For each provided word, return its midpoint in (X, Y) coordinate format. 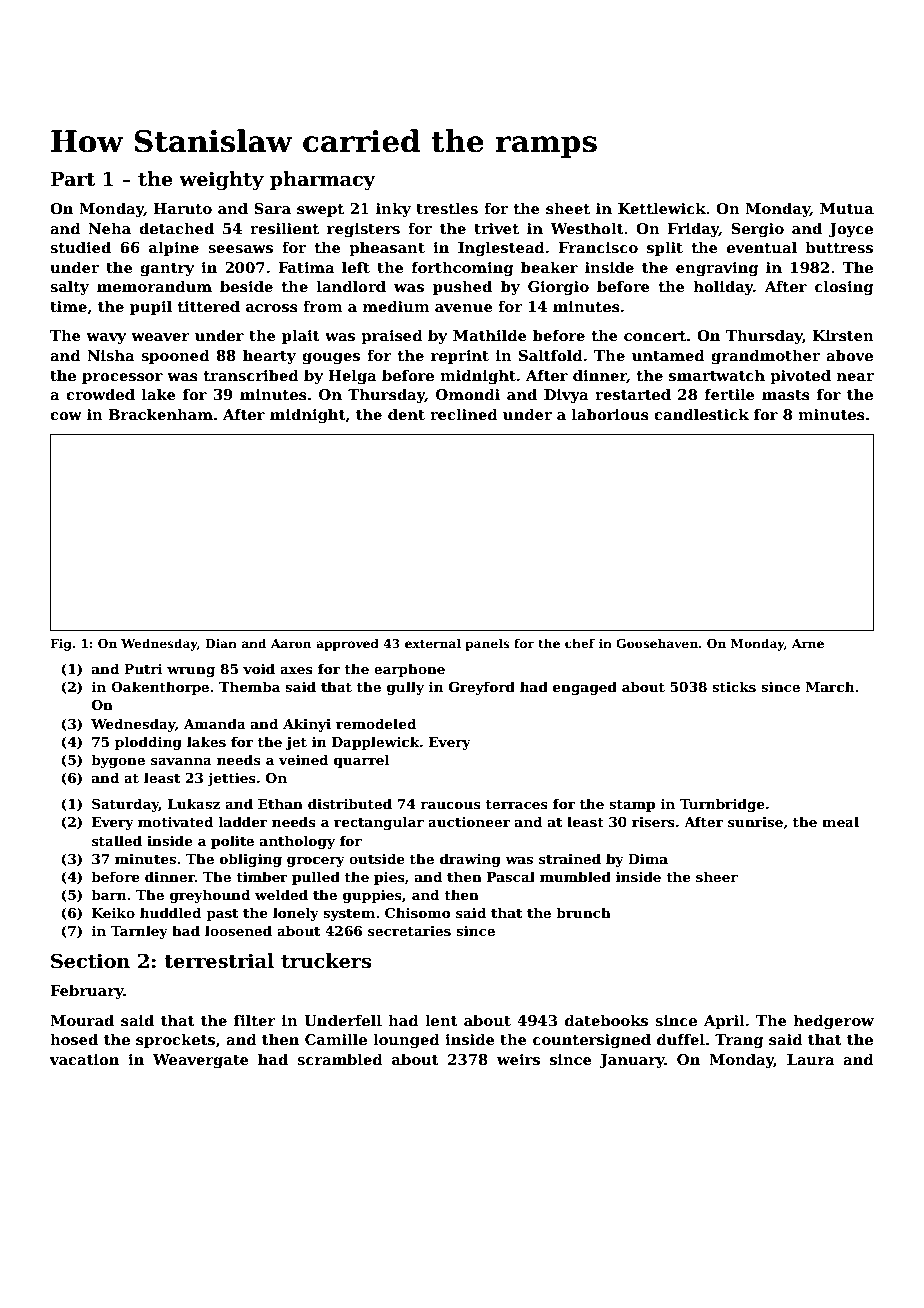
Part (73, 179)
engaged (585, 688)
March (830, 686)
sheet (568, 208)
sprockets (175, 1040)
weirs (518, 1059)
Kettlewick (662, 208)
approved (347, 644)
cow (66, 416)
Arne (808, 643)
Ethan (280, 803)
